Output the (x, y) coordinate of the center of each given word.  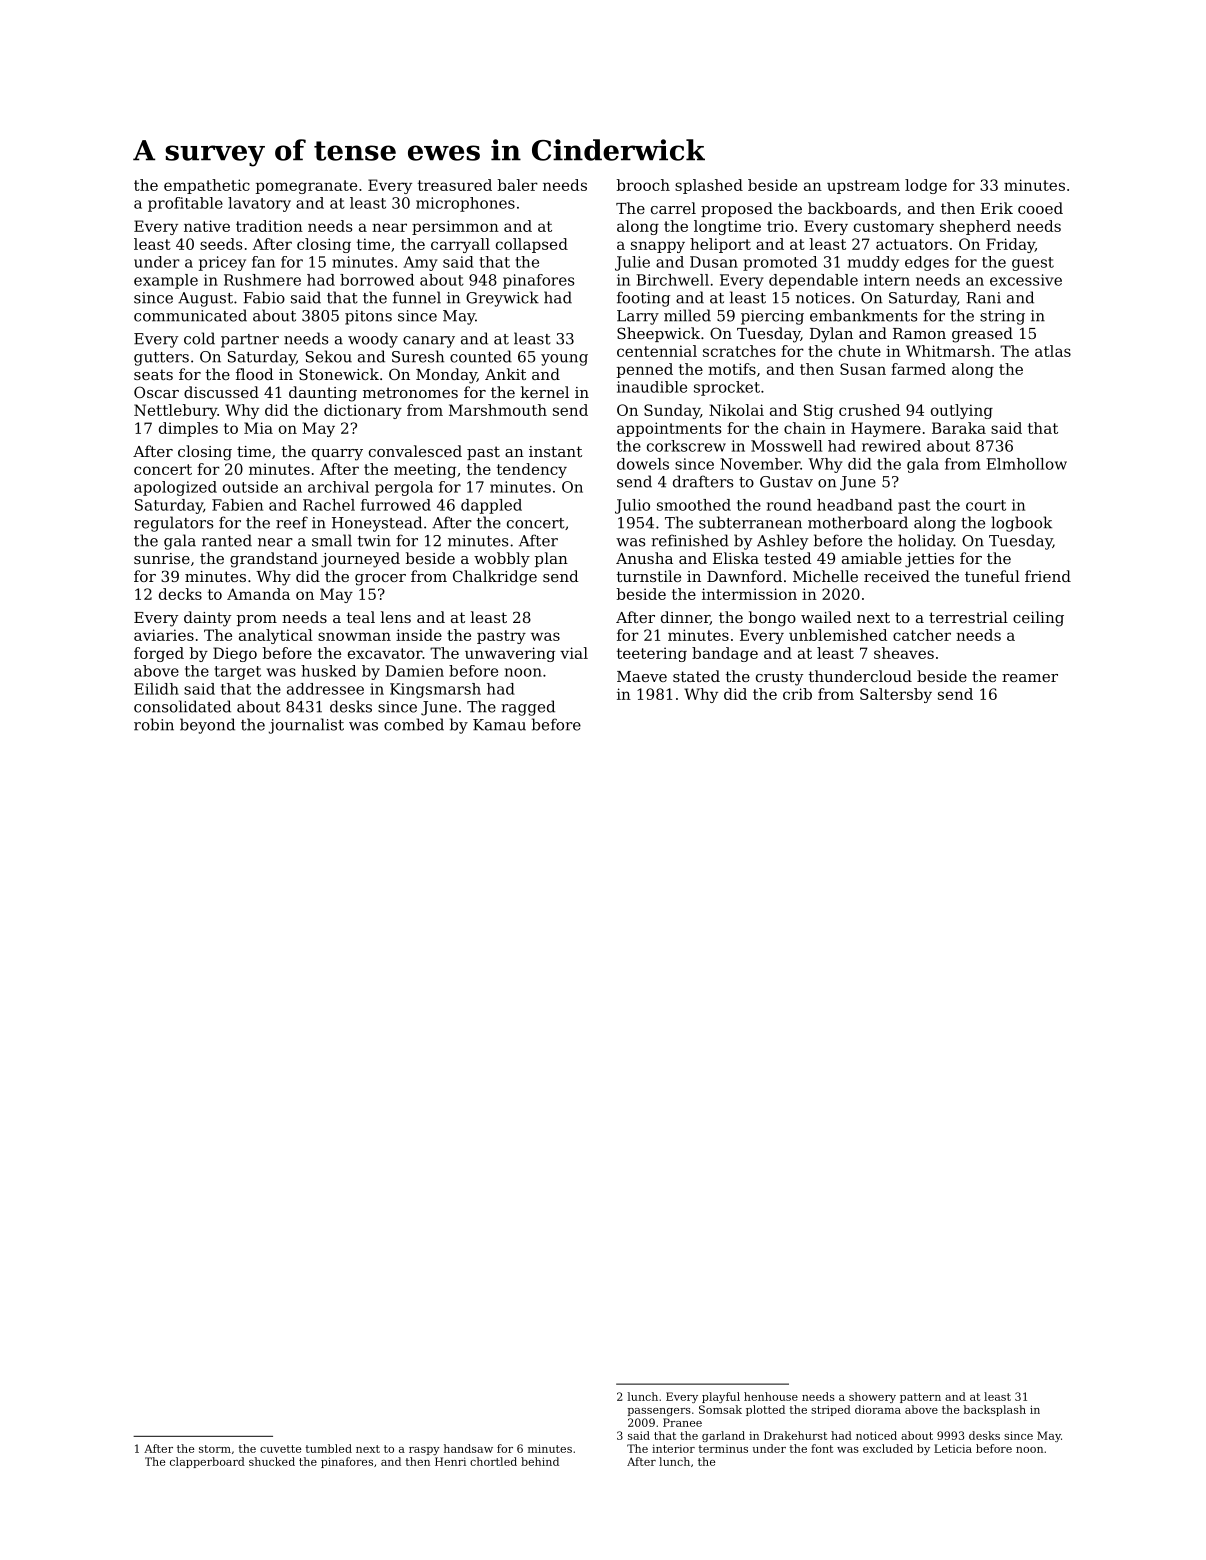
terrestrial (968, 617)
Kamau (499, 725)
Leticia (953, 1448)
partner (250, 341)
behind (540, 1461)
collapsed (532, 245)
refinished (690, 540)
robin (154, 724)
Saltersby (896, 695)
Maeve (642, 676)
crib (797, 694)
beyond (207, 726)
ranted (227, 540)
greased (982, 335)
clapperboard (207, 1462)
